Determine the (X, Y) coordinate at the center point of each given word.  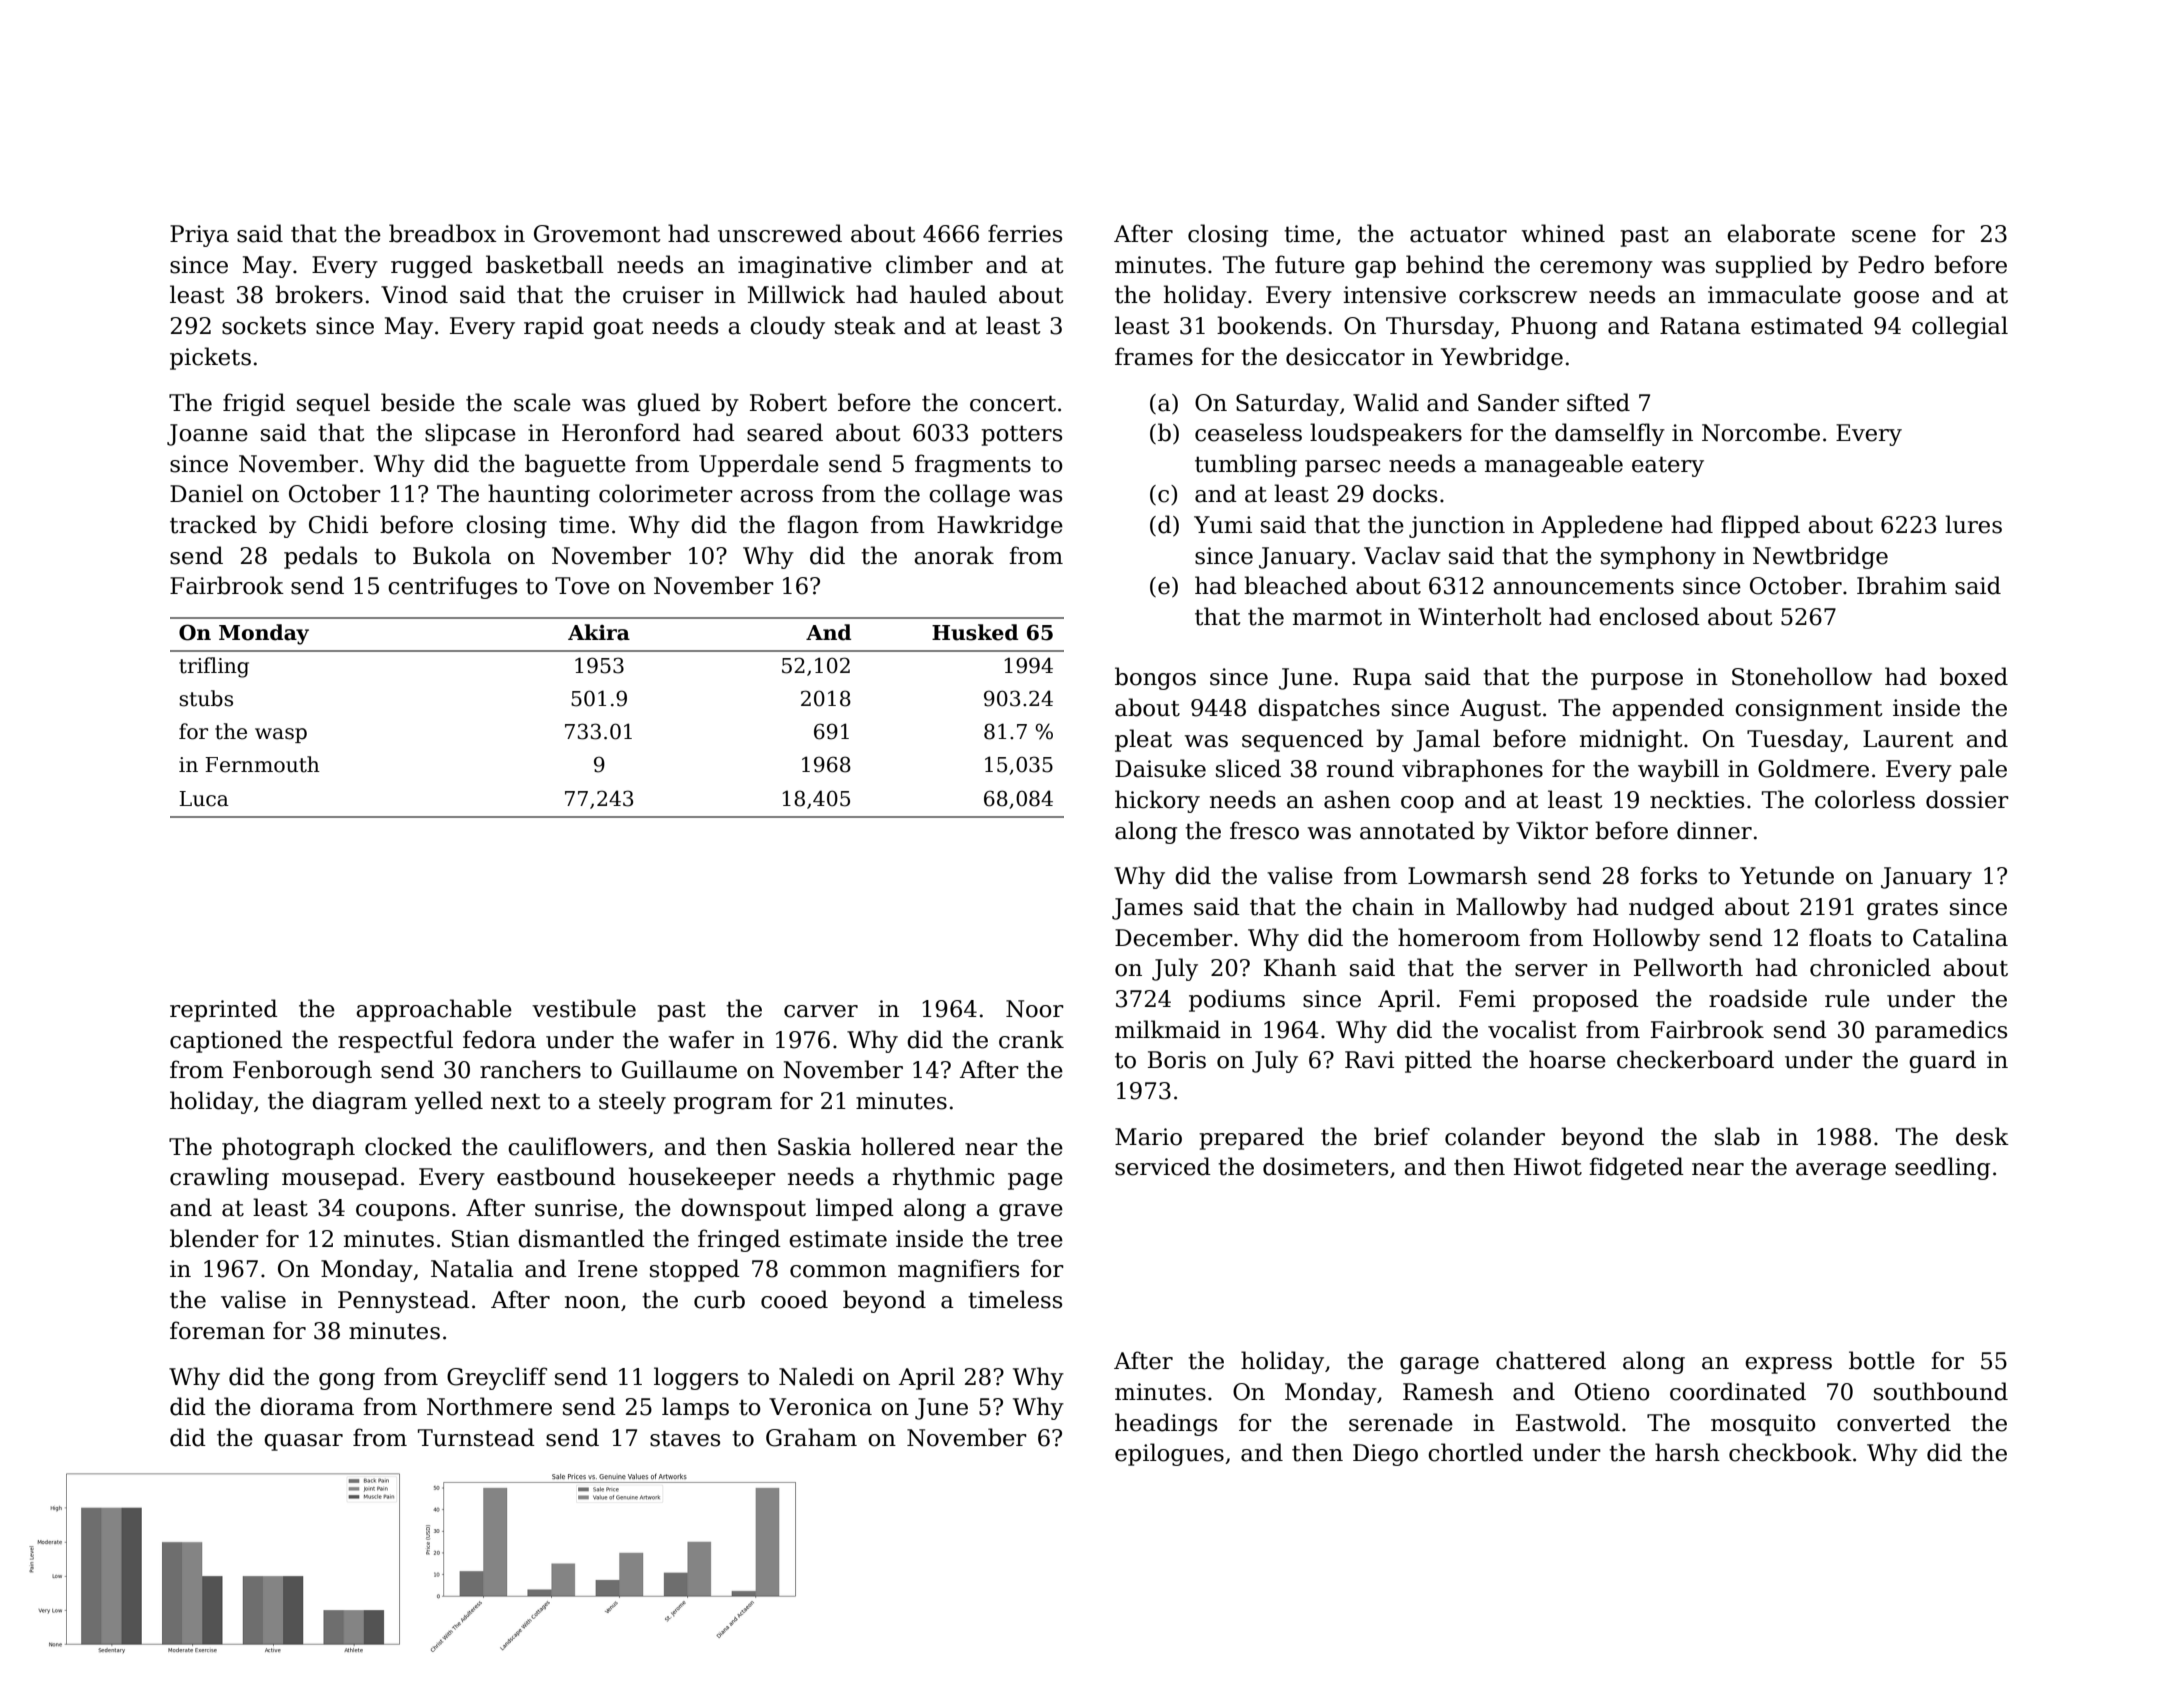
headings (1166, 1424)
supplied (1764, 266)
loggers (696, 1378)
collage (969, 495)
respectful (395, 1041)
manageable (1554, 465)
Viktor (1552, 830)
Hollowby (1646, 939)
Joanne (207, 435)
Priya (199, 236)
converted (1894, 1422)
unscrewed (780, 233)
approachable (434, 1010)
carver (821, 1011)
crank (1031, 1039)
